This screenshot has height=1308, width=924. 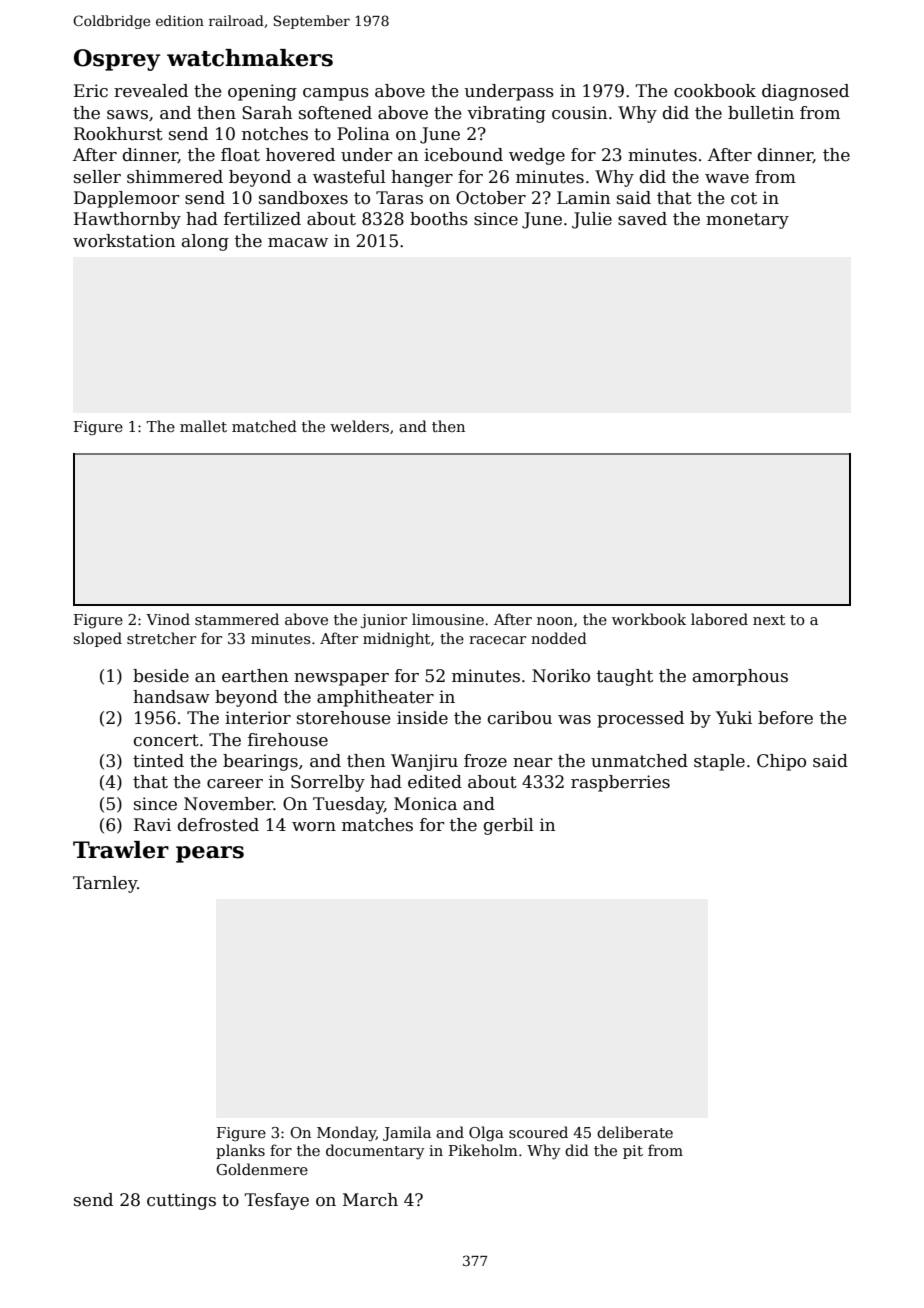 What do you see at coordinates (370, 1200) in the screenshot?
I see `March` at bounding box center [370, 1200].
